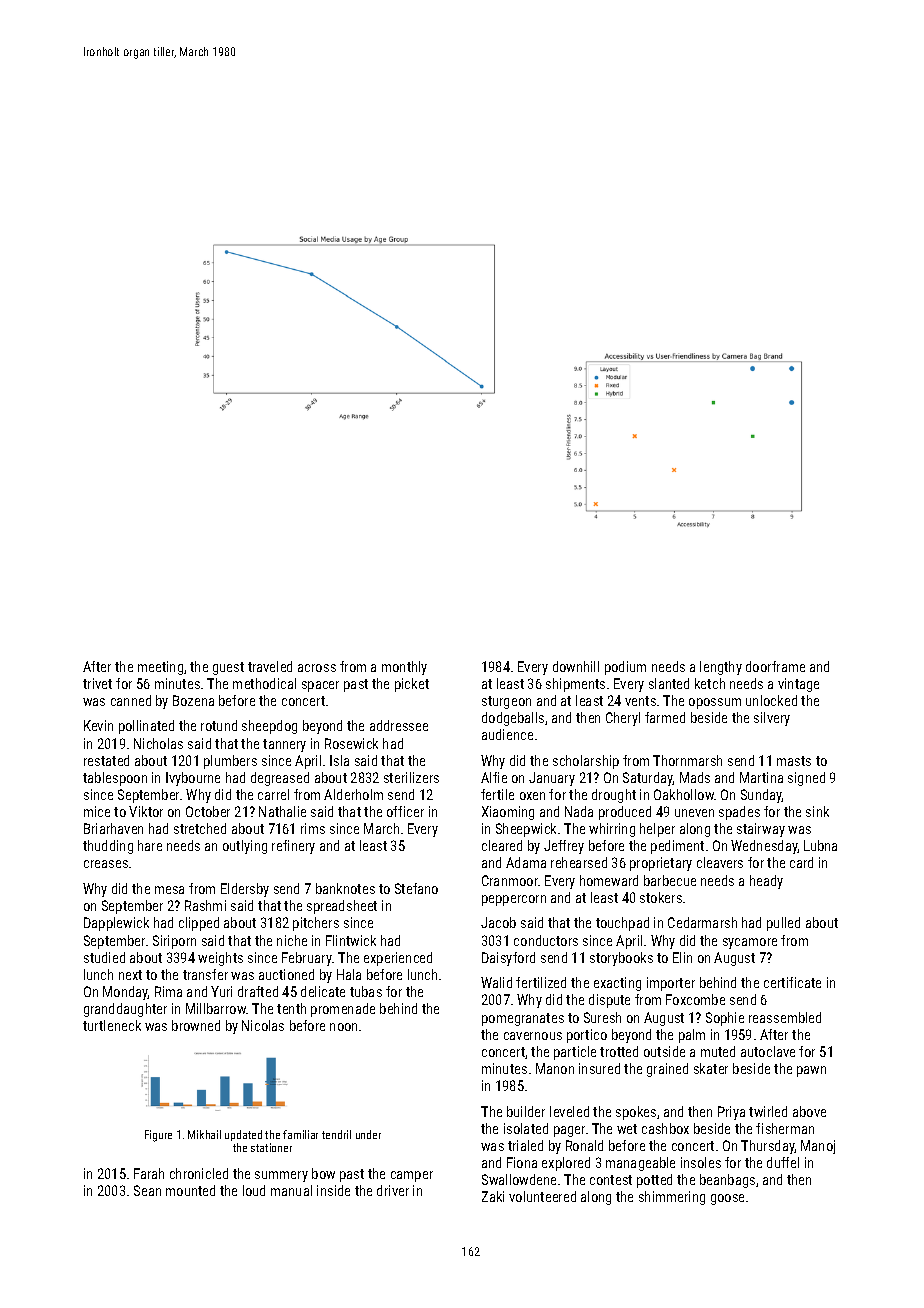  I want to click on guest, so click(228, 668).
